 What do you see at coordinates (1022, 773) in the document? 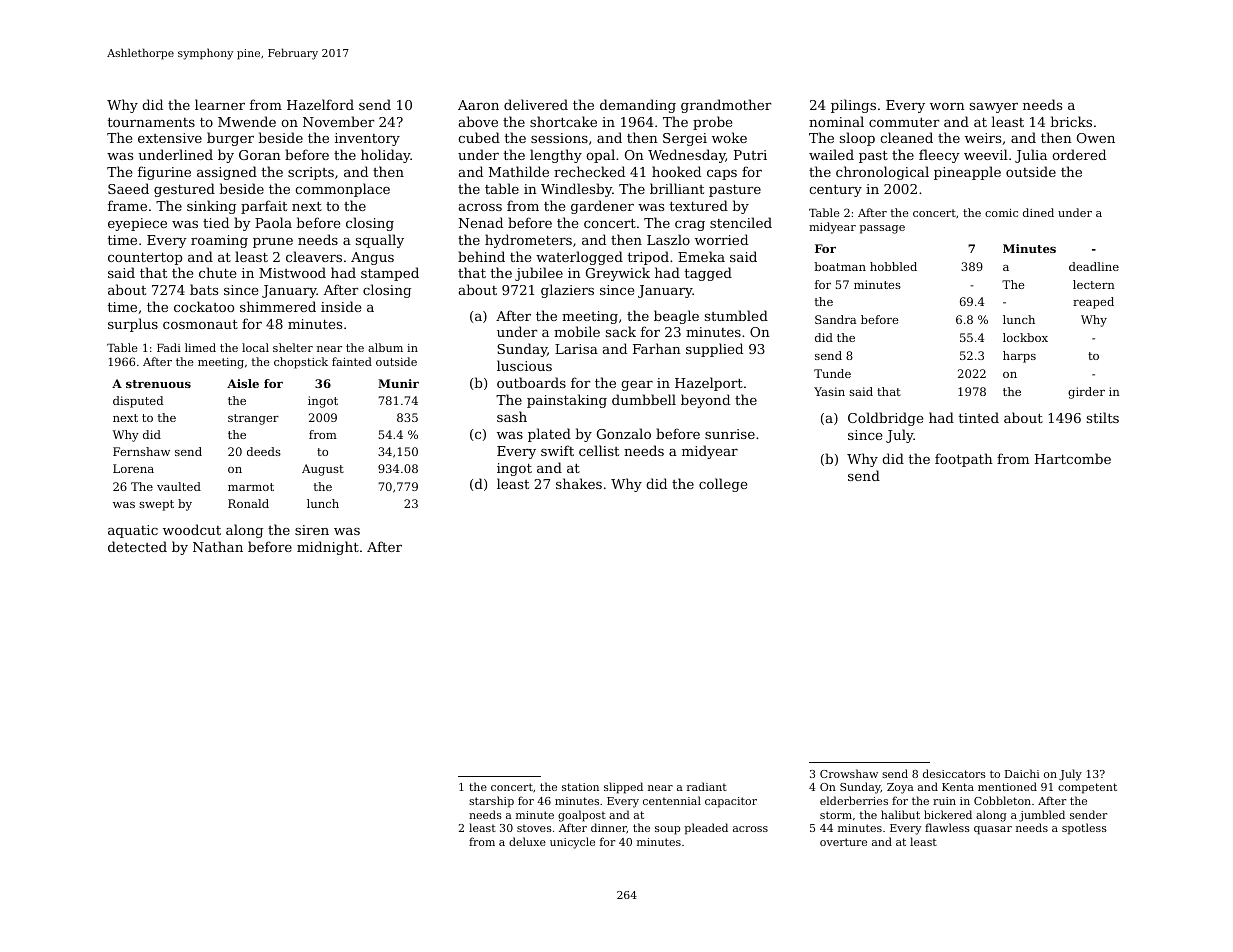
I see `Daichi` at bounding box center [1022, 773].
